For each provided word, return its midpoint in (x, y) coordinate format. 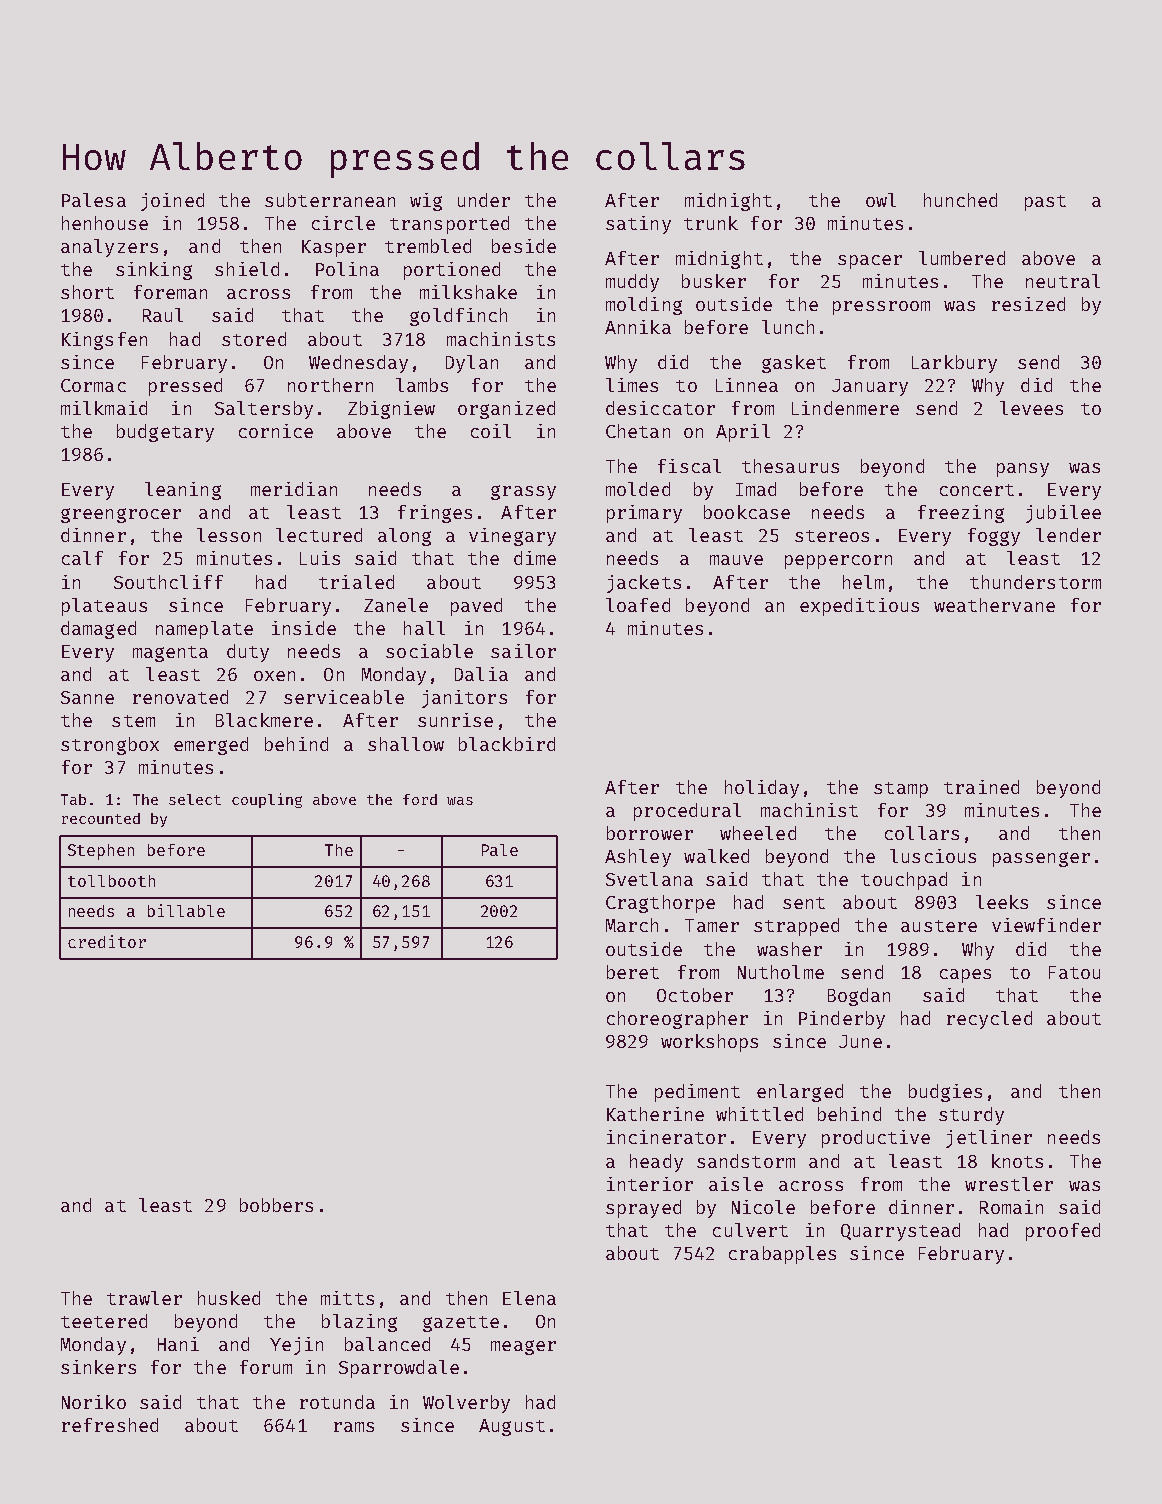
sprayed (643, 1209)
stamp (901, 790)
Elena (529, 1298)
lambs (422, 385)
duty (248, 653)
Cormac (93, 385)
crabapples (782, 1255)
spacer (870, 262)
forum (266, 1367)
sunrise (455, 720)
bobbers (276, 1205)
